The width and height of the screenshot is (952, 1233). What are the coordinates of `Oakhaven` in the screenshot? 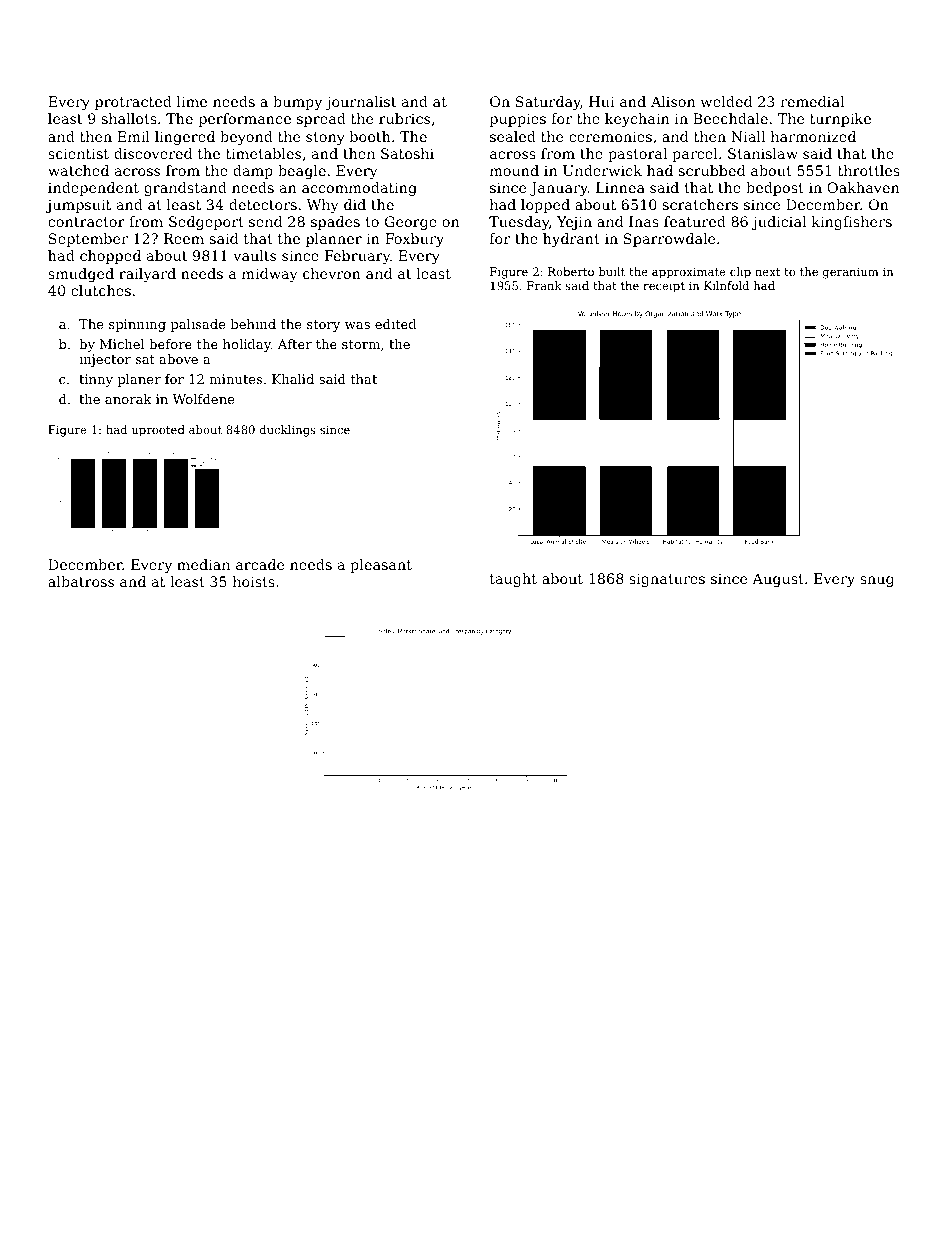 It's located at (863, 187).
